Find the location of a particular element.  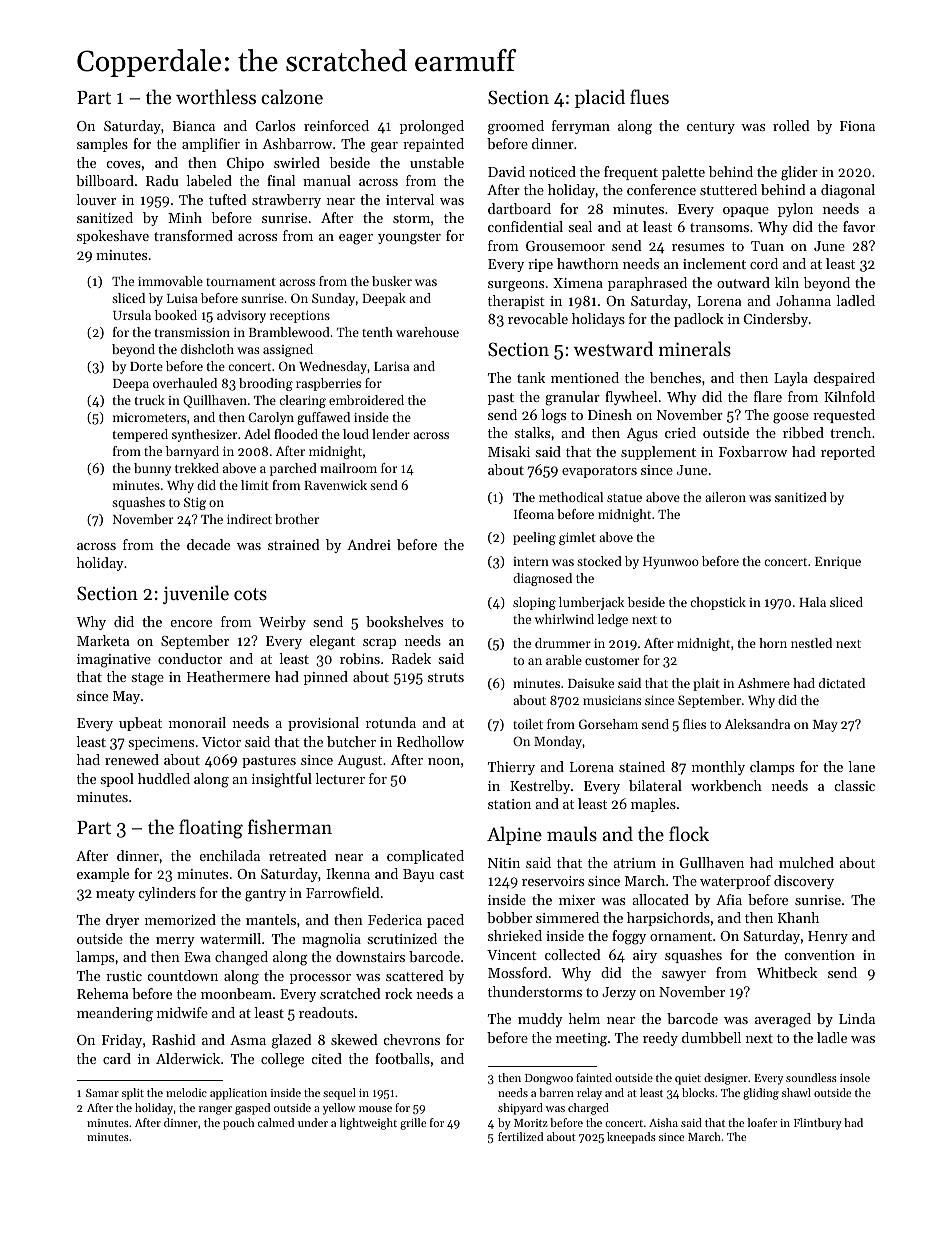

benches is located at coordinates (675, 377).
